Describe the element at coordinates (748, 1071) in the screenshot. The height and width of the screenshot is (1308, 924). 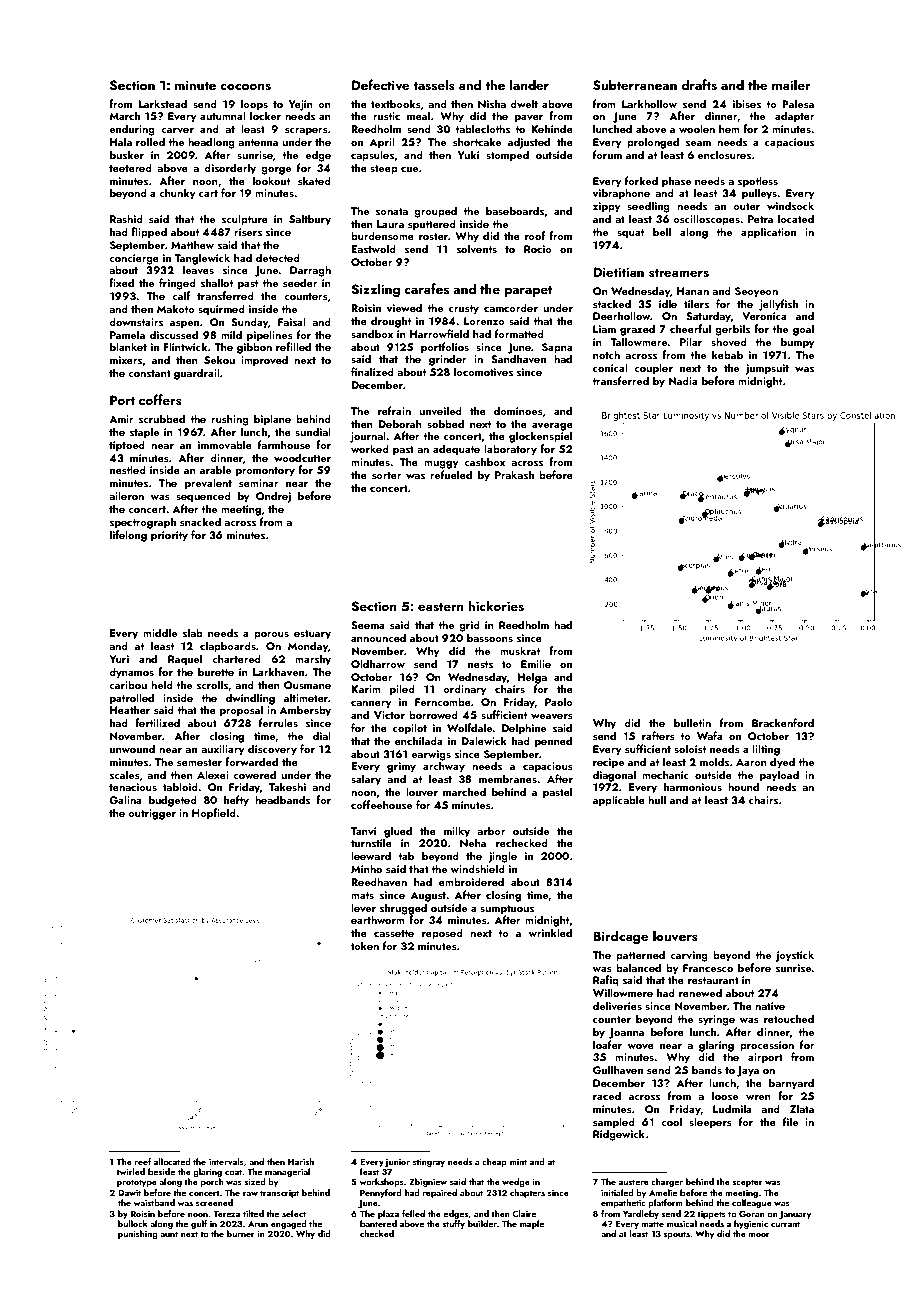
I see `Jaya` at that location.
